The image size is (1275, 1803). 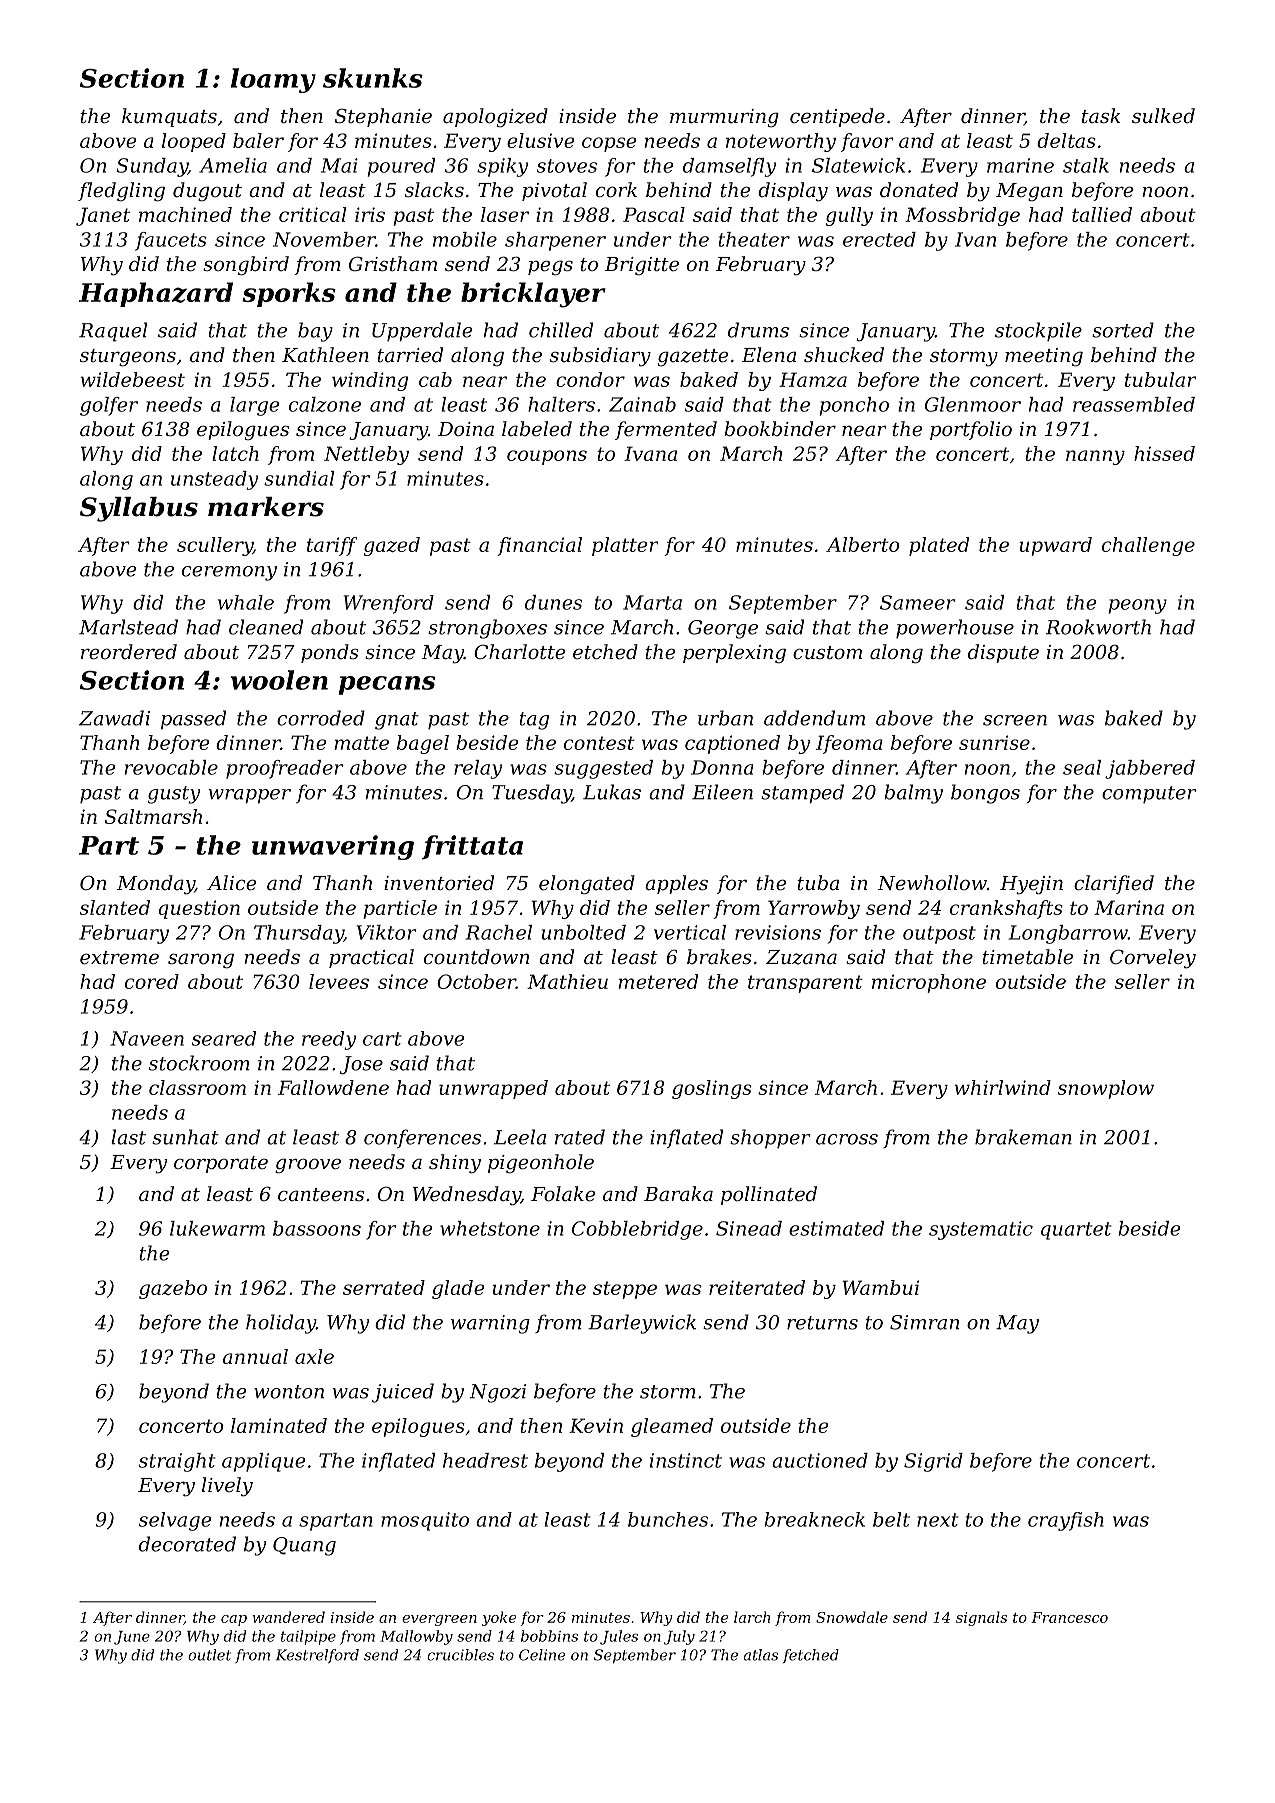 What do you see at coordinates (175, 1521) in the screenshot?
I see `selvage` at bounding box center [175, 1521].
